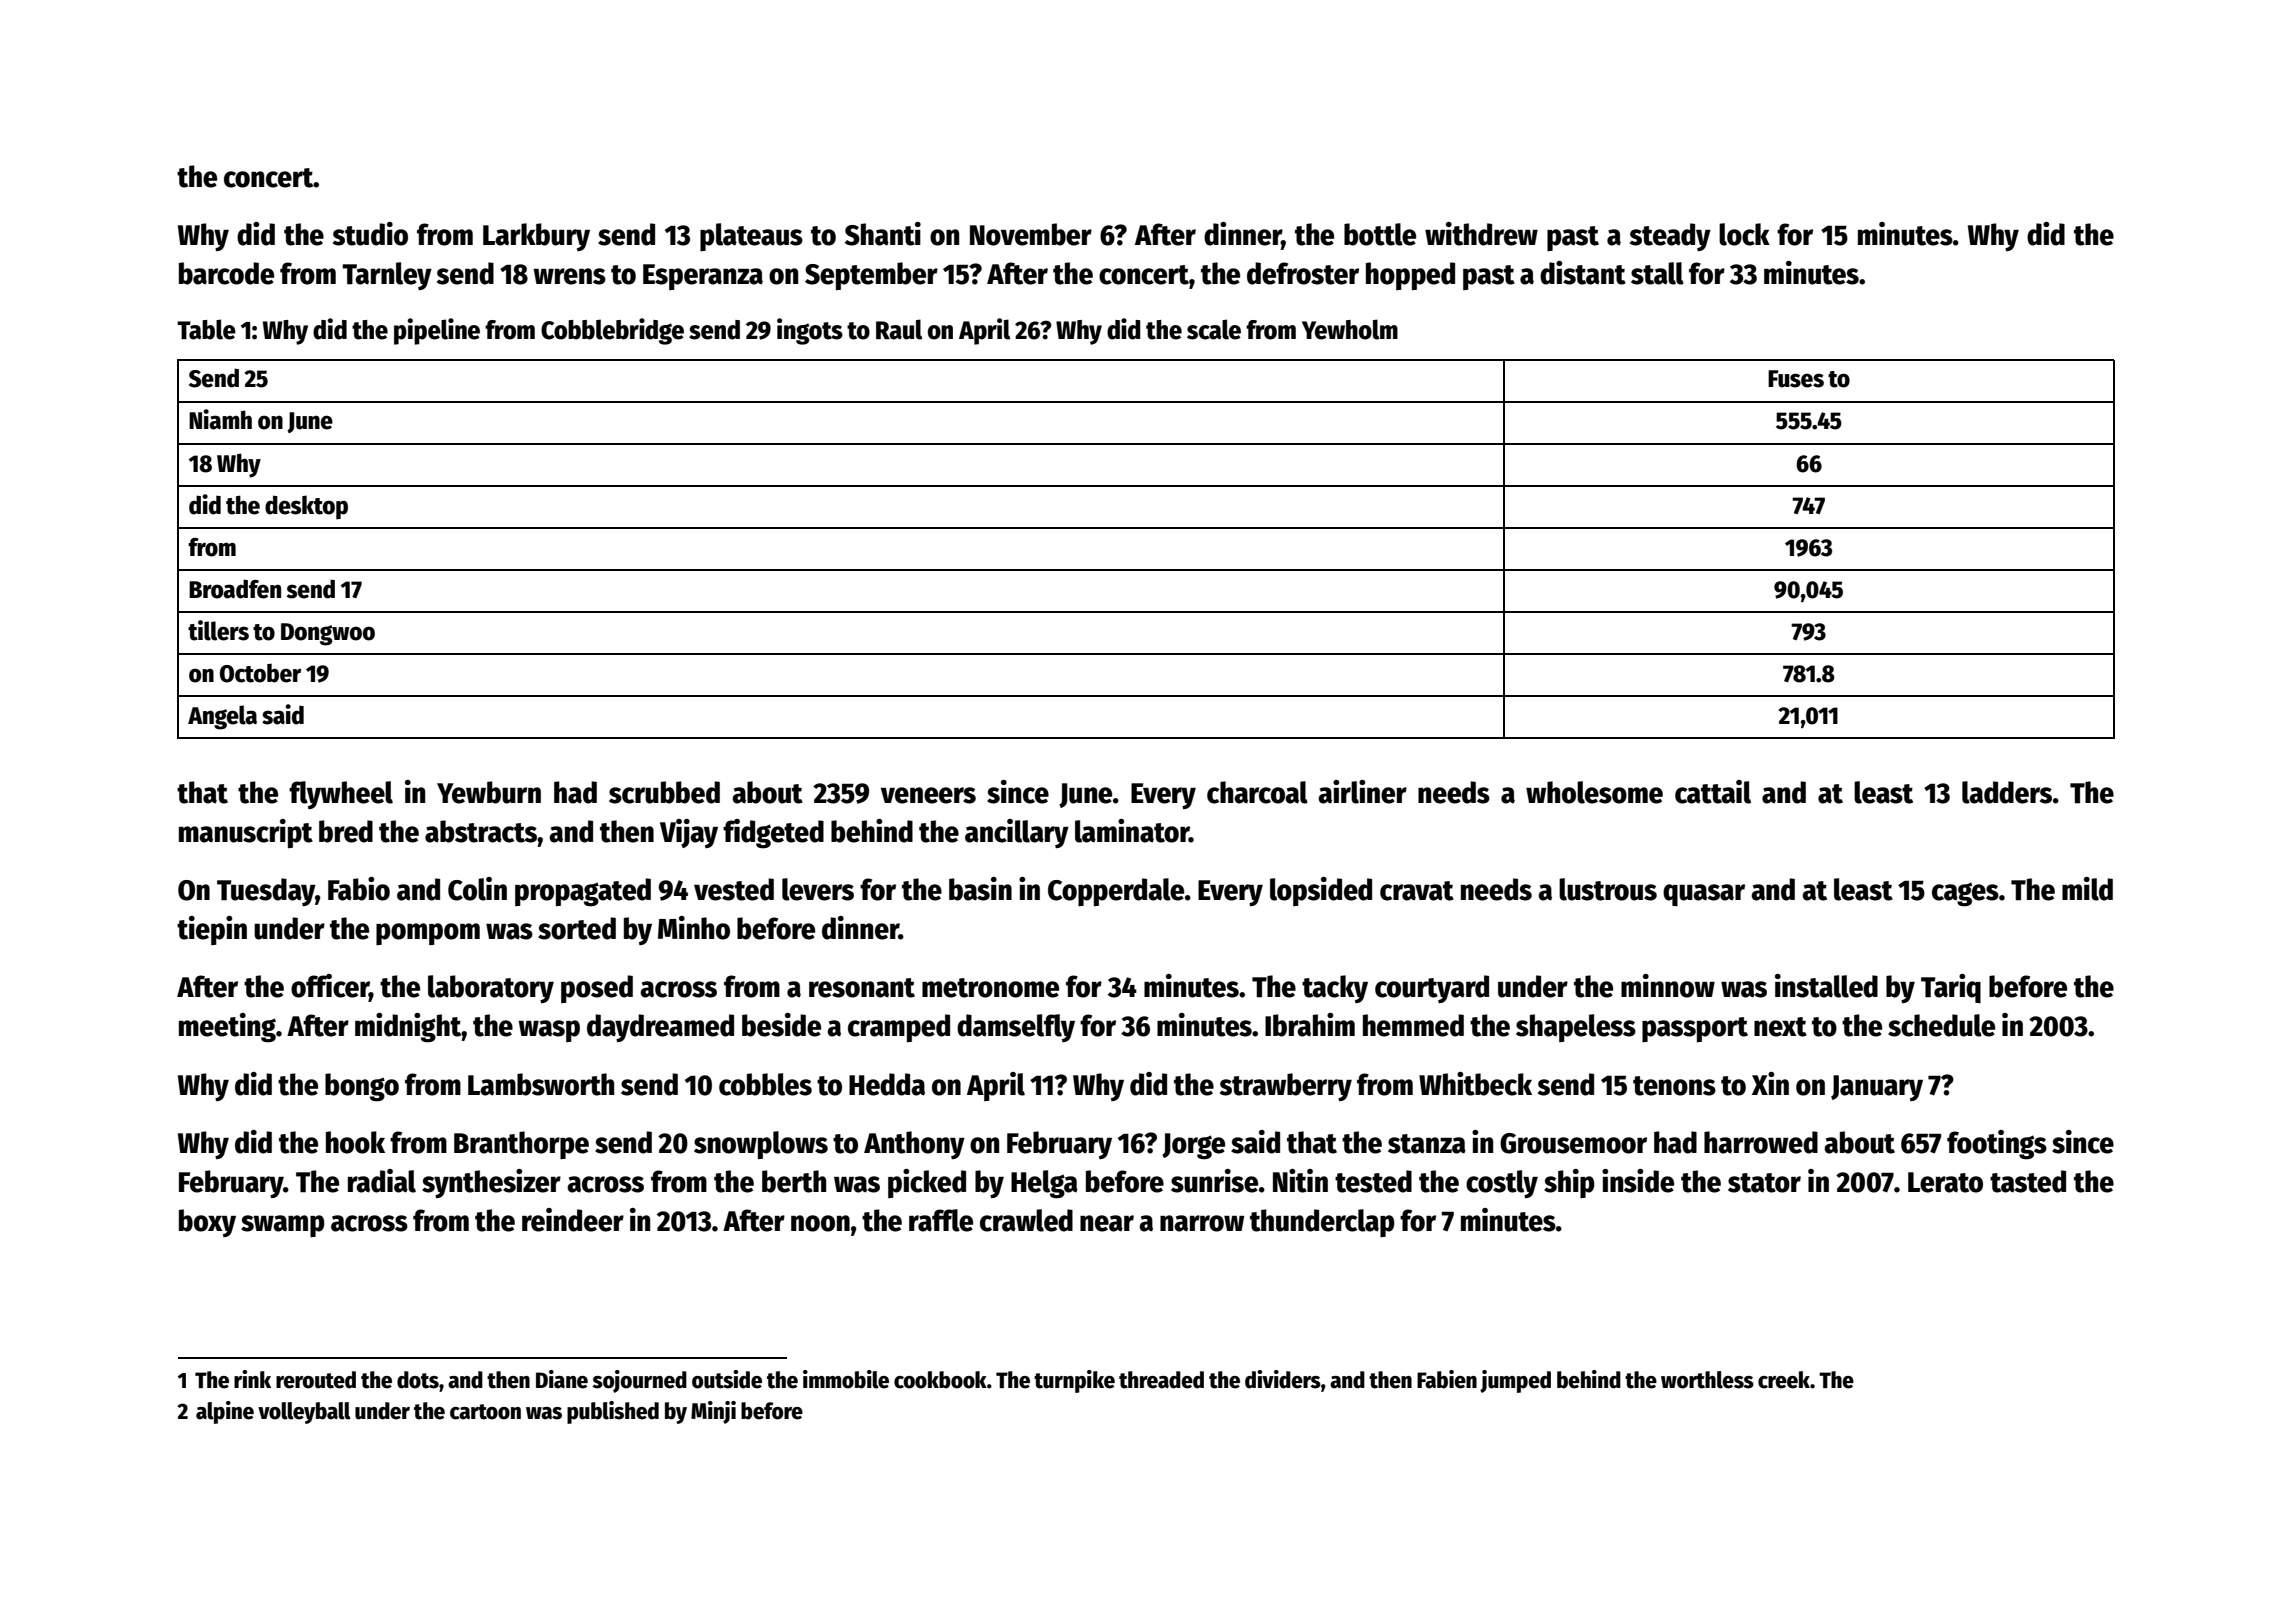 This image has height=1620, width=2292. What do you see at coordinates (1583, 273) in the image?
I see `distant` at bounding box center [1583, 273].
